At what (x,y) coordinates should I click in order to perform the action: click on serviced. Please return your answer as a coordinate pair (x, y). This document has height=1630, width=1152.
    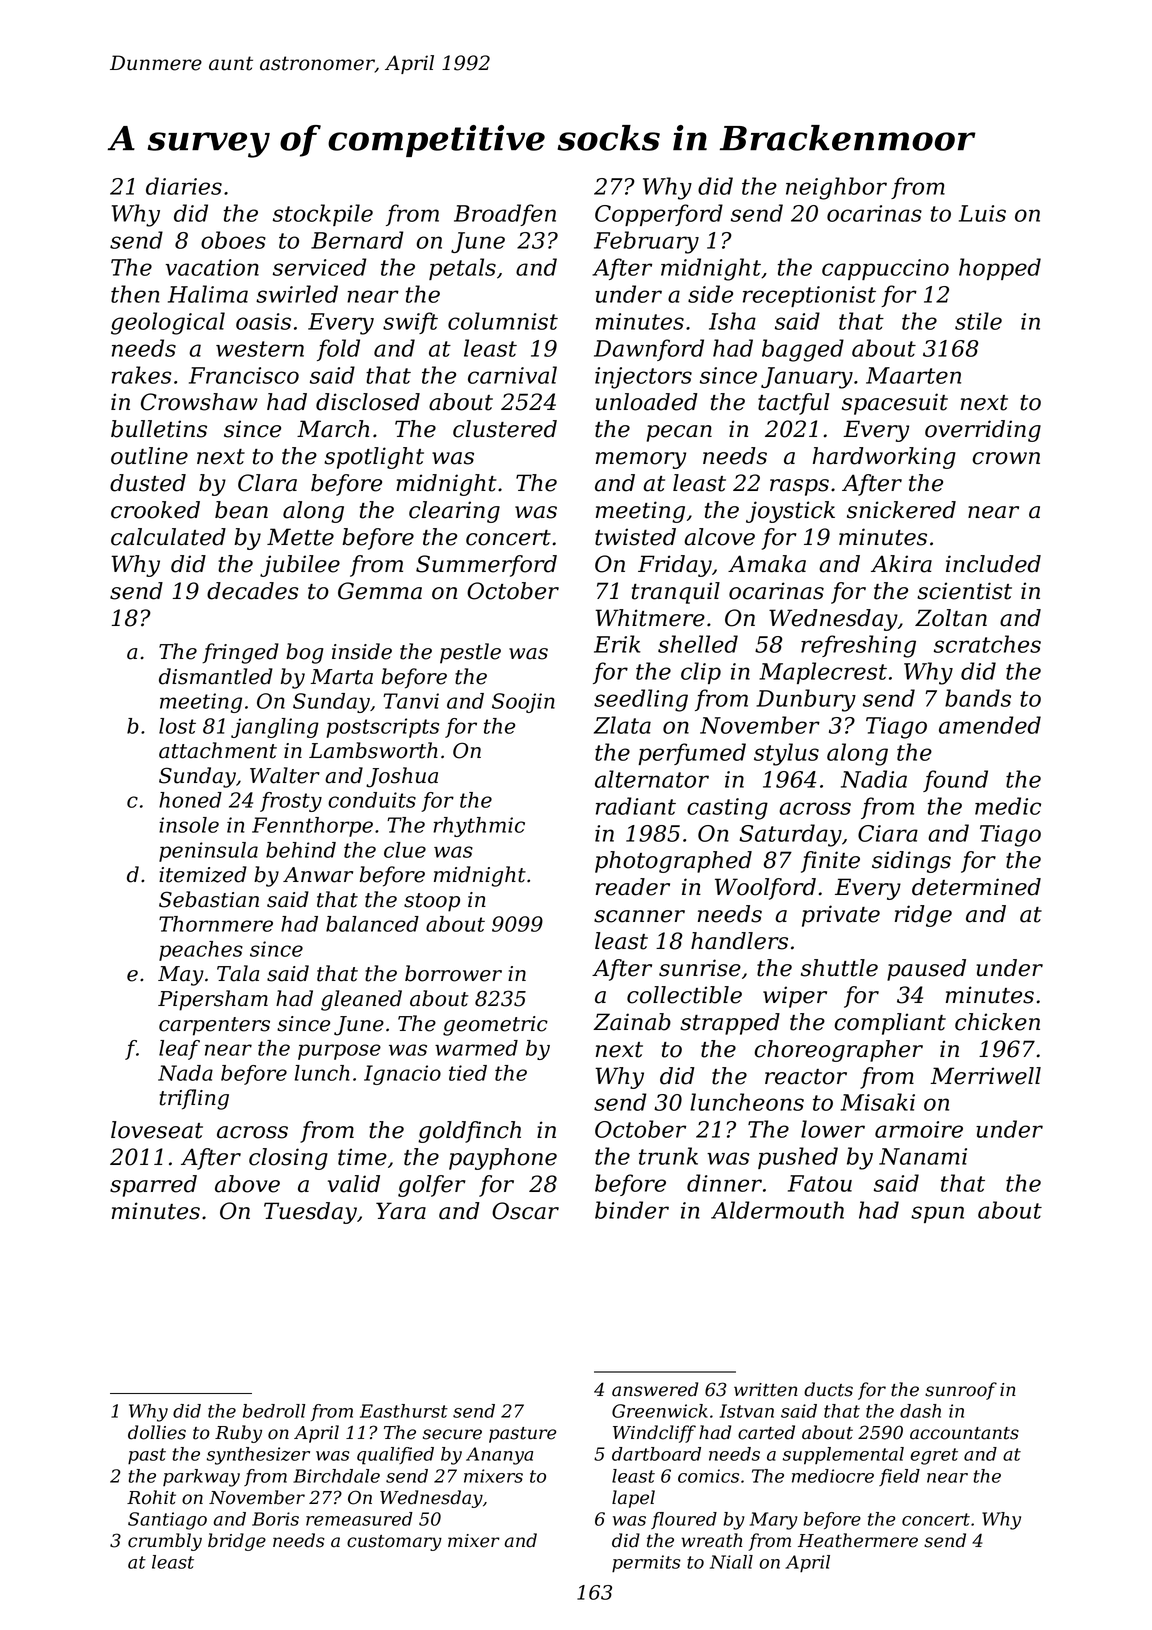
    Looking at the image, I should click on (320, 267).
